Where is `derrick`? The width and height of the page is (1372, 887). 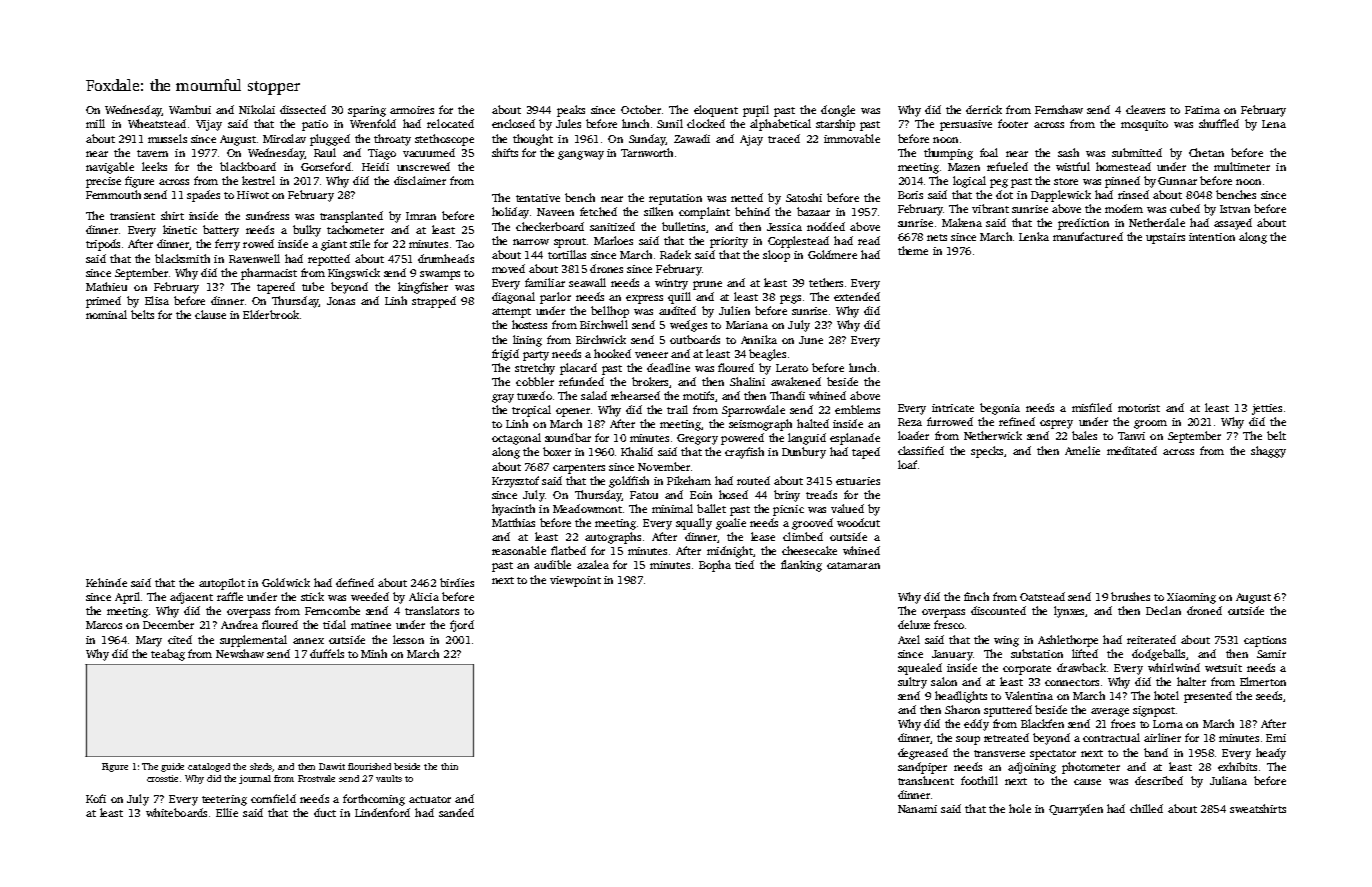 derrick is located at coordinates (984, 109).
